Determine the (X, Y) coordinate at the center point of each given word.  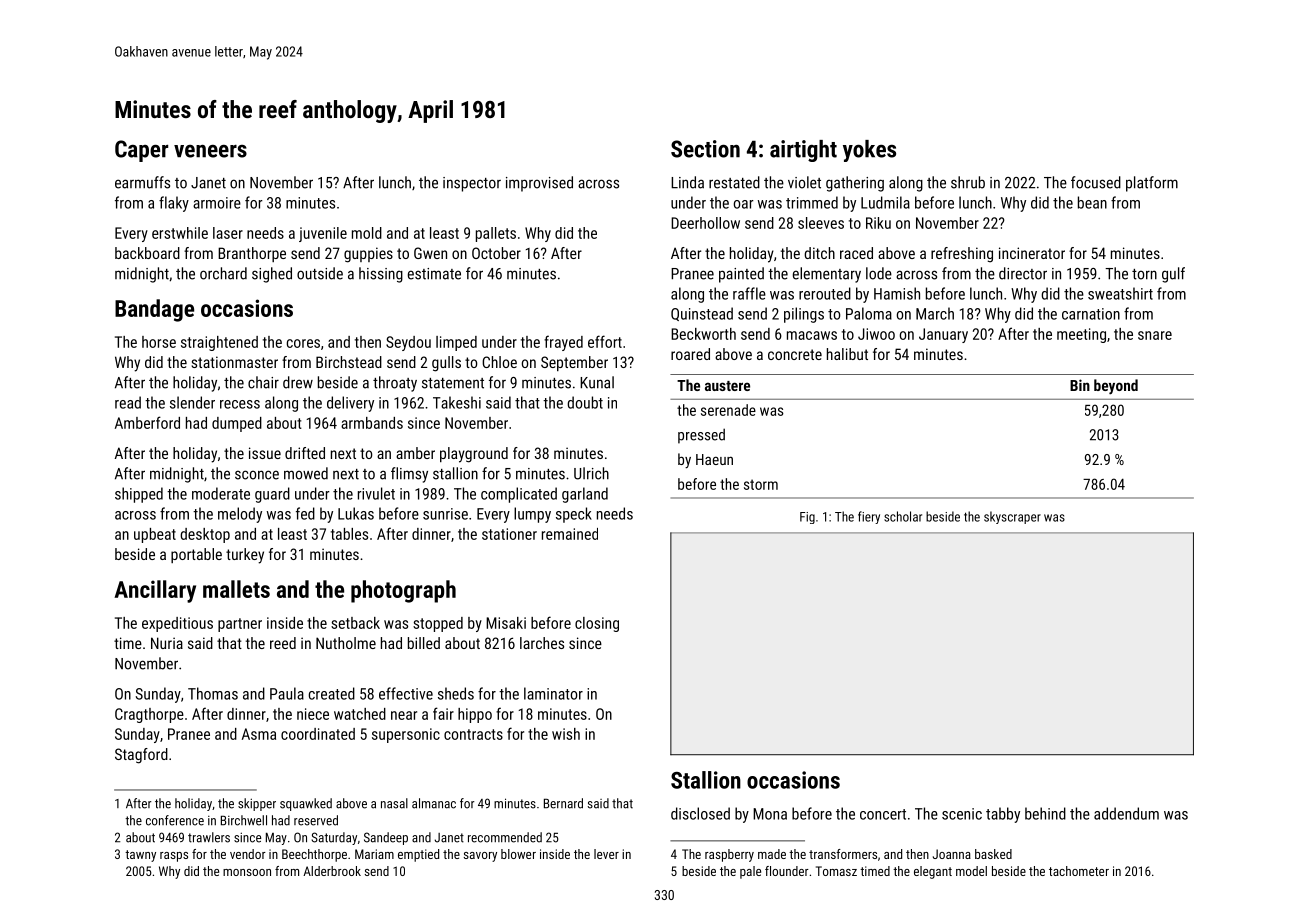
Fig (807, 518)
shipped (139, 495)
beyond (1116, 387)
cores (303, 343)
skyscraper (1012, 517)
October (496, 253)
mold (367, 233)
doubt (585, 402)
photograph (403, 591)
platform (1152, 184)
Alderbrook (332, 871)
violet (804, 182)
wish (566, 734)
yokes (869, 151)
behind (1045, 813)
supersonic (406, 735)
